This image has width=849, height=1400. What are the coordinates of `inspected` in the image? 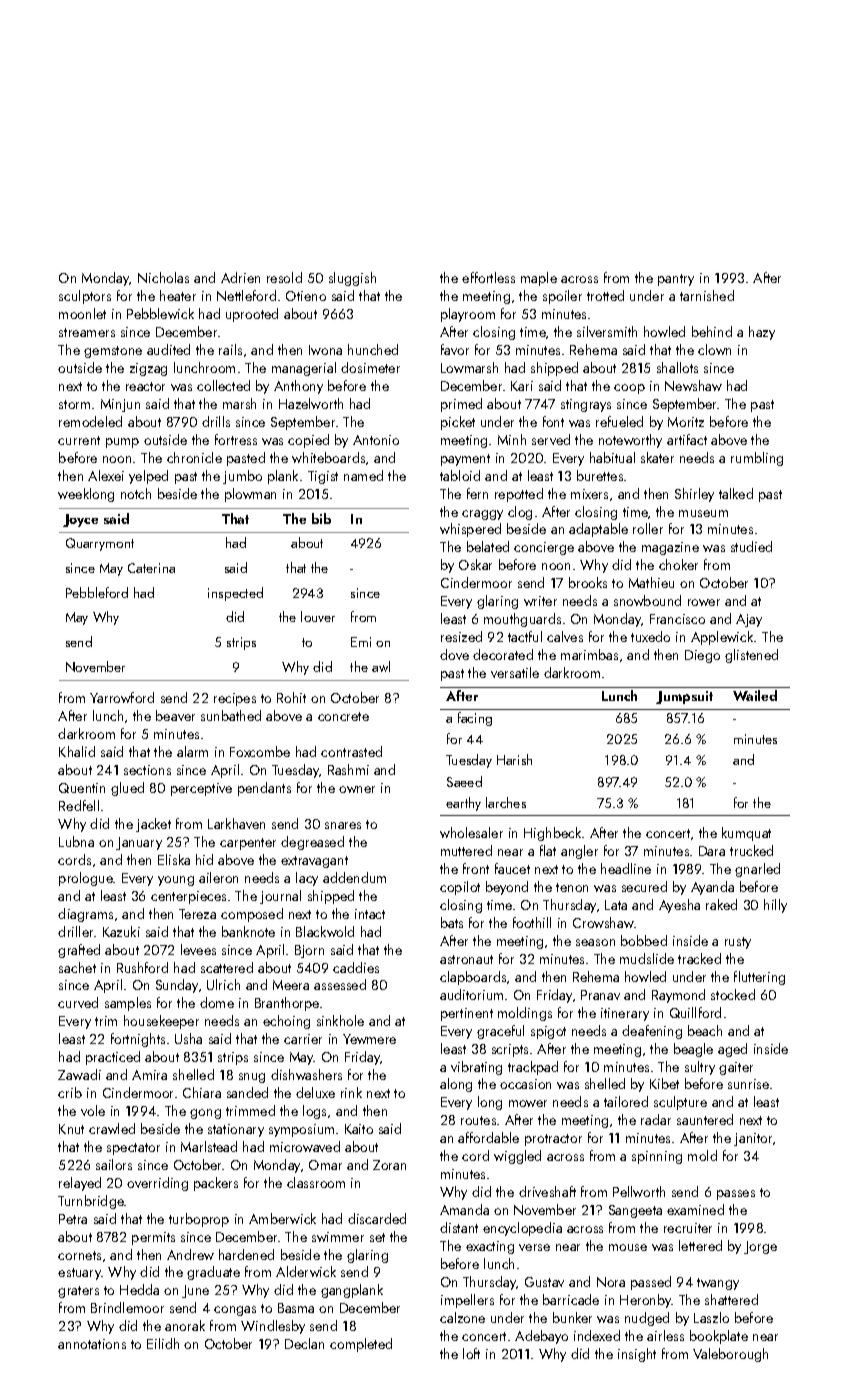 It's located at (235, 594).
